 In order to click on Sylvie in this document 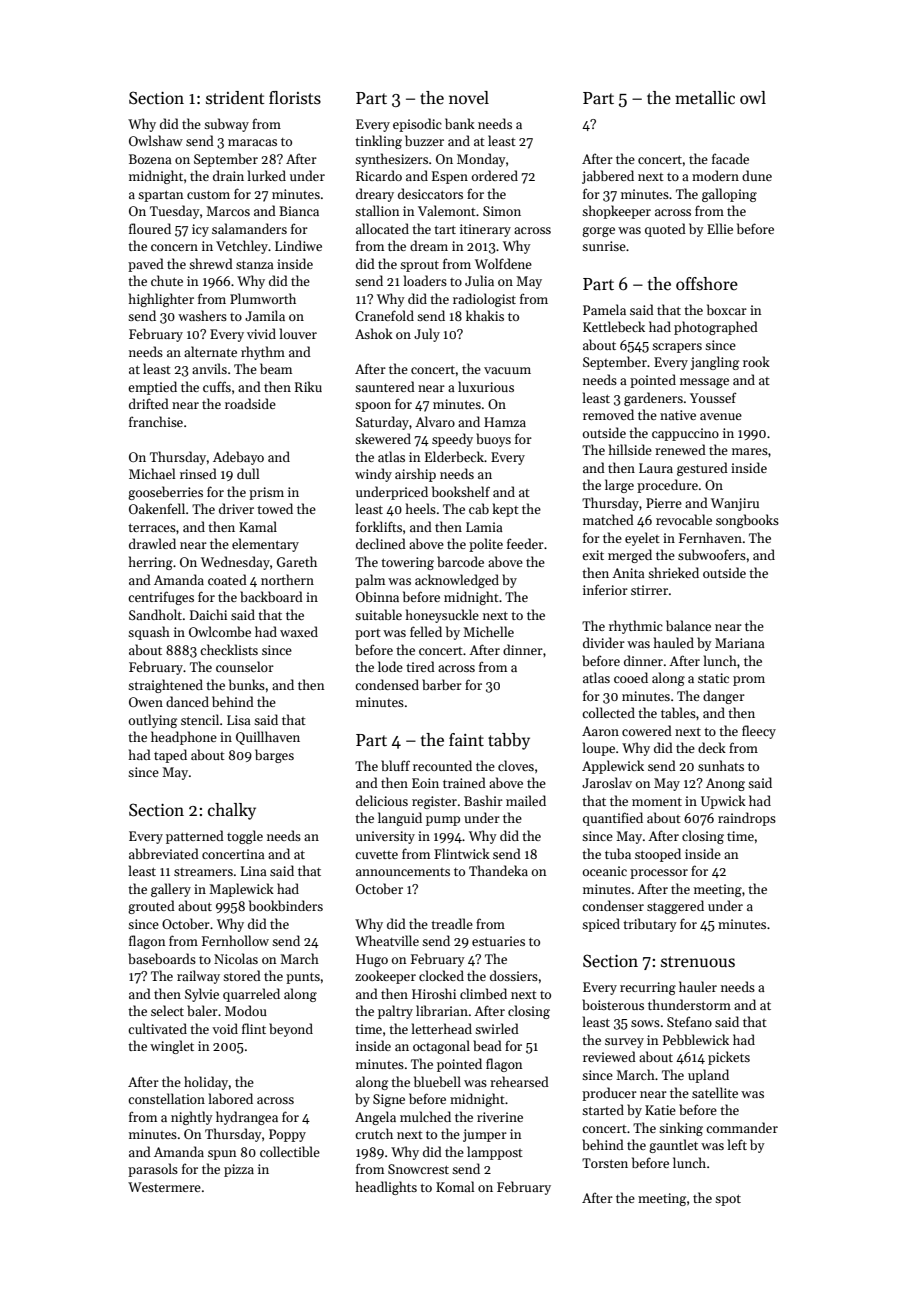, I will do `click(202, 995)`.
